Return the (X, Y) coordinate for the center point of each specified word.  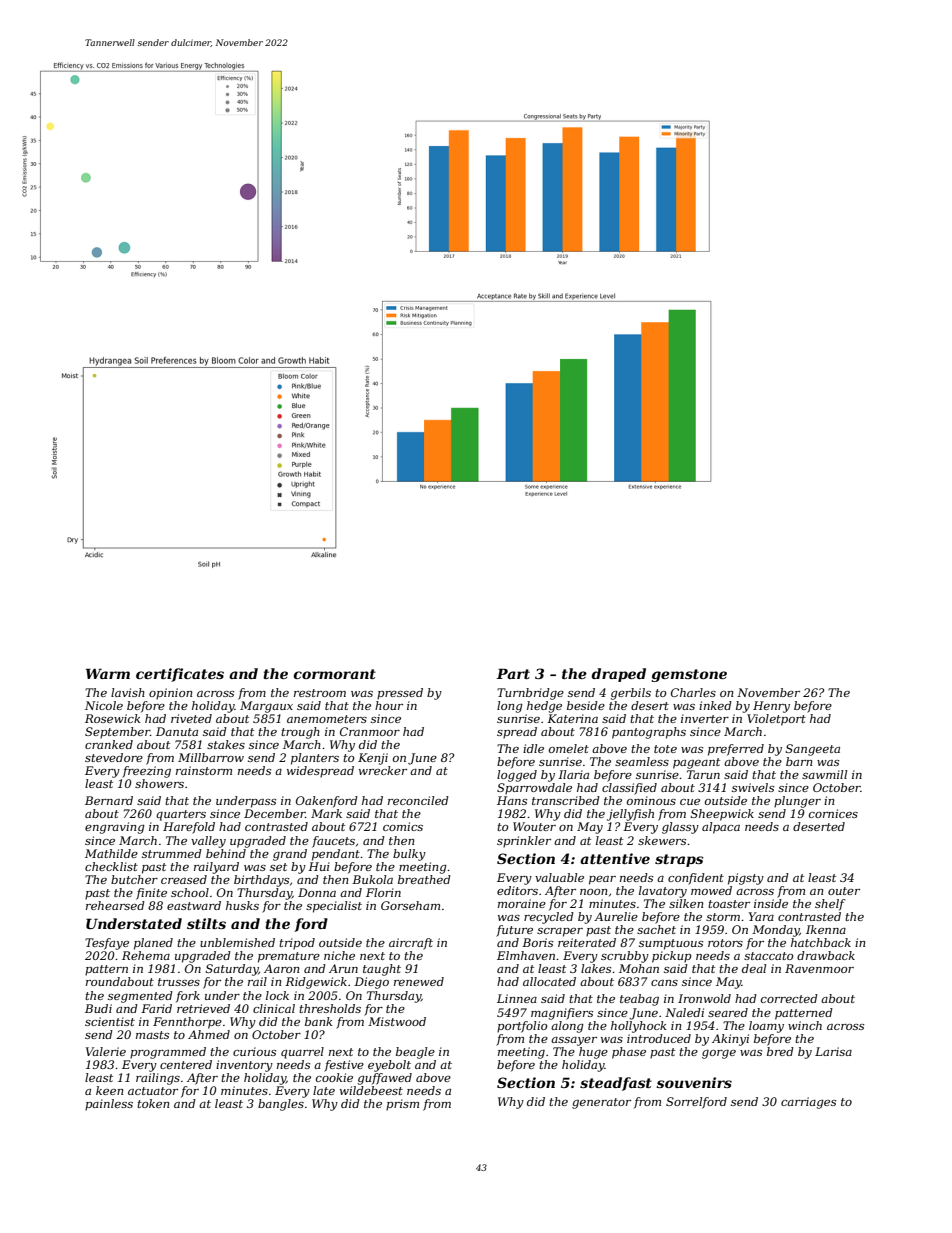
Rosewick (112, 718)
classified (629, 789)
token (153, 1103)
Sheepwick (722, 815)
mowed (711, 890)
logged (517, 776)
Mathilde (111, 853)
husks (242, 905)
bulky (409, 855)
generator (601, 1103)
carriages (808, 1103)
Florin (383, 892)
